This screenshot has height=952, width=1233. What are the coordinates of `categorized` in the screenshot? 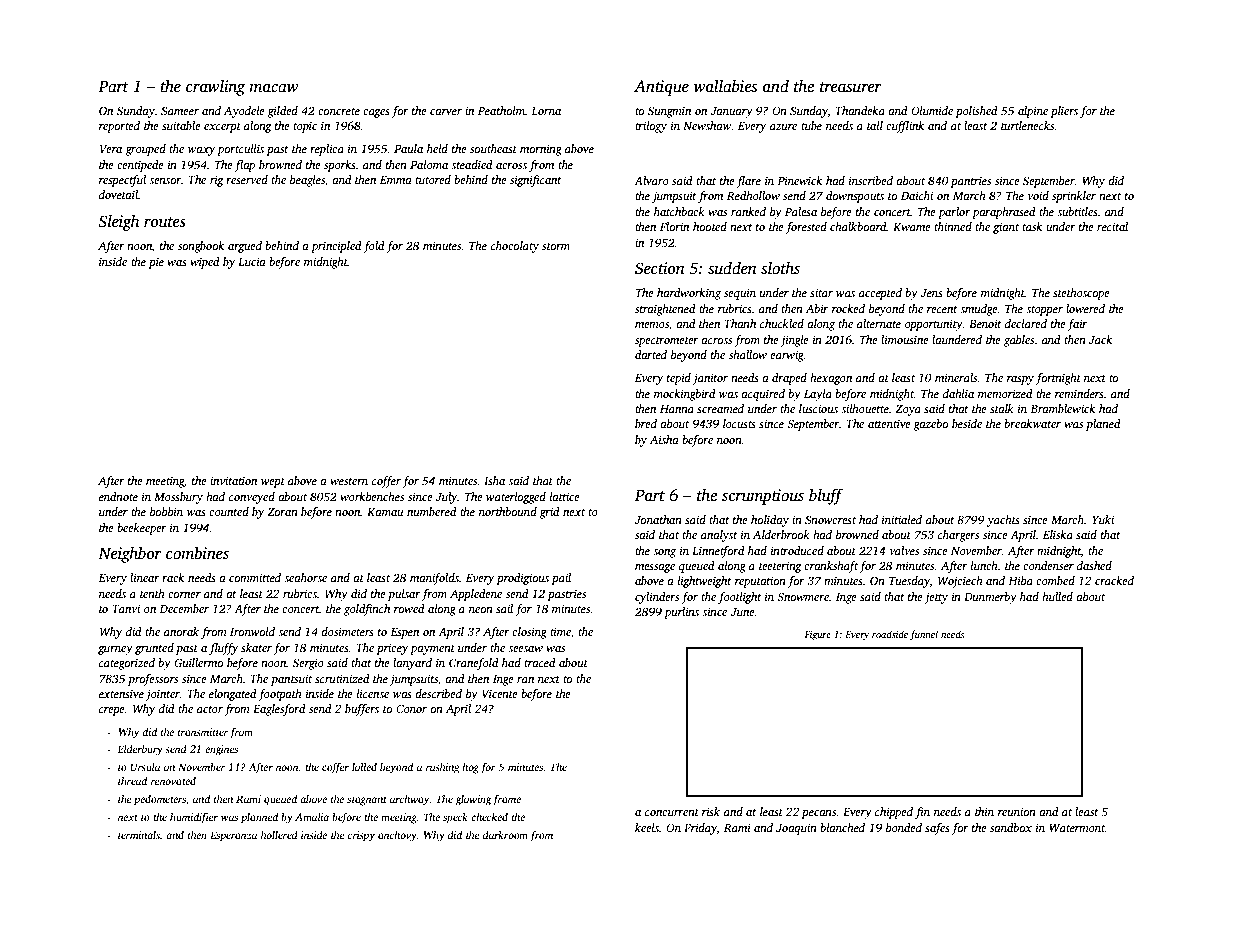 It's located at (127, 664).
